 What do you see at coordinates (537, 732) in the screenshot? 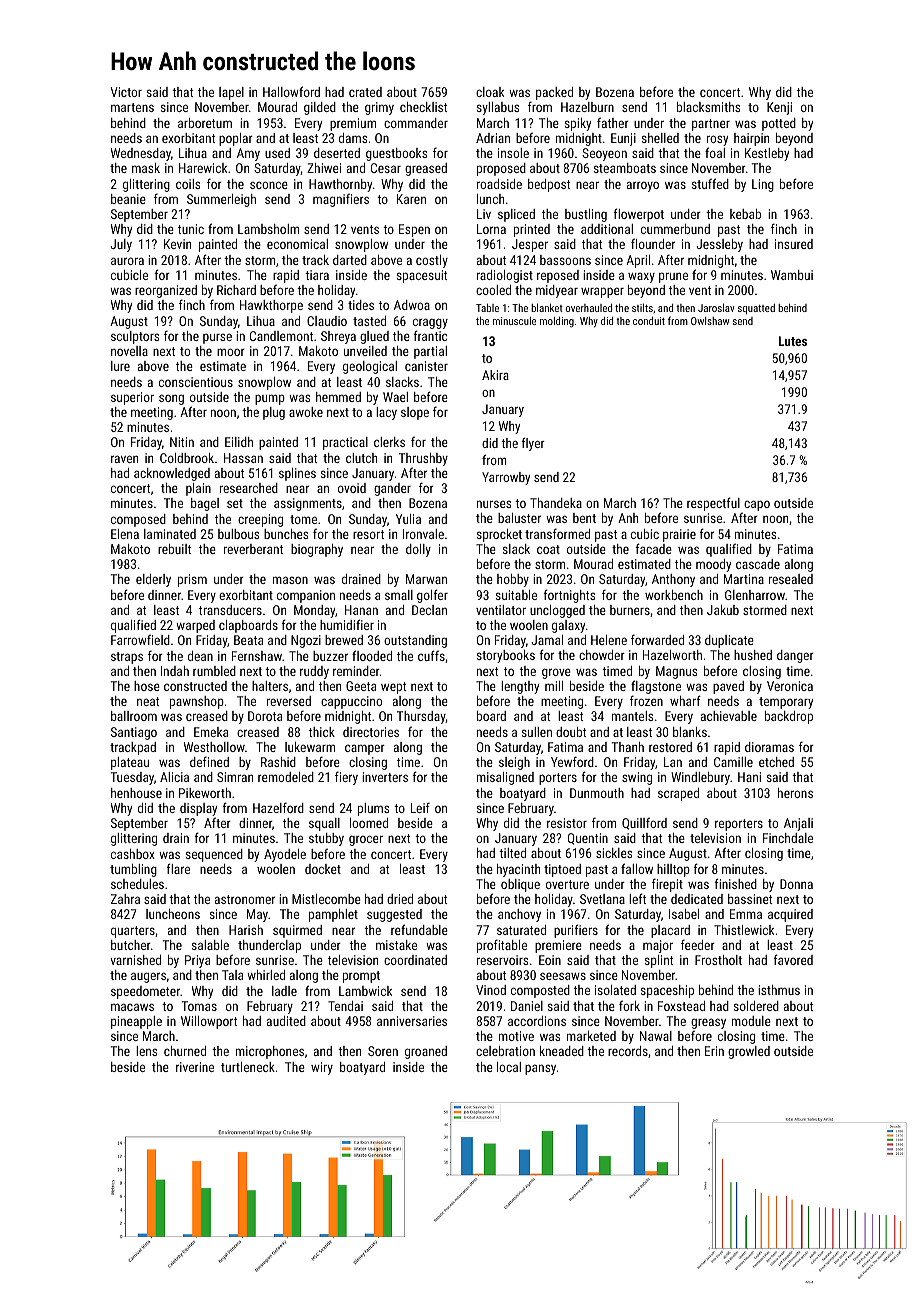
I see `sullen` at bounding box center [537, 732].
